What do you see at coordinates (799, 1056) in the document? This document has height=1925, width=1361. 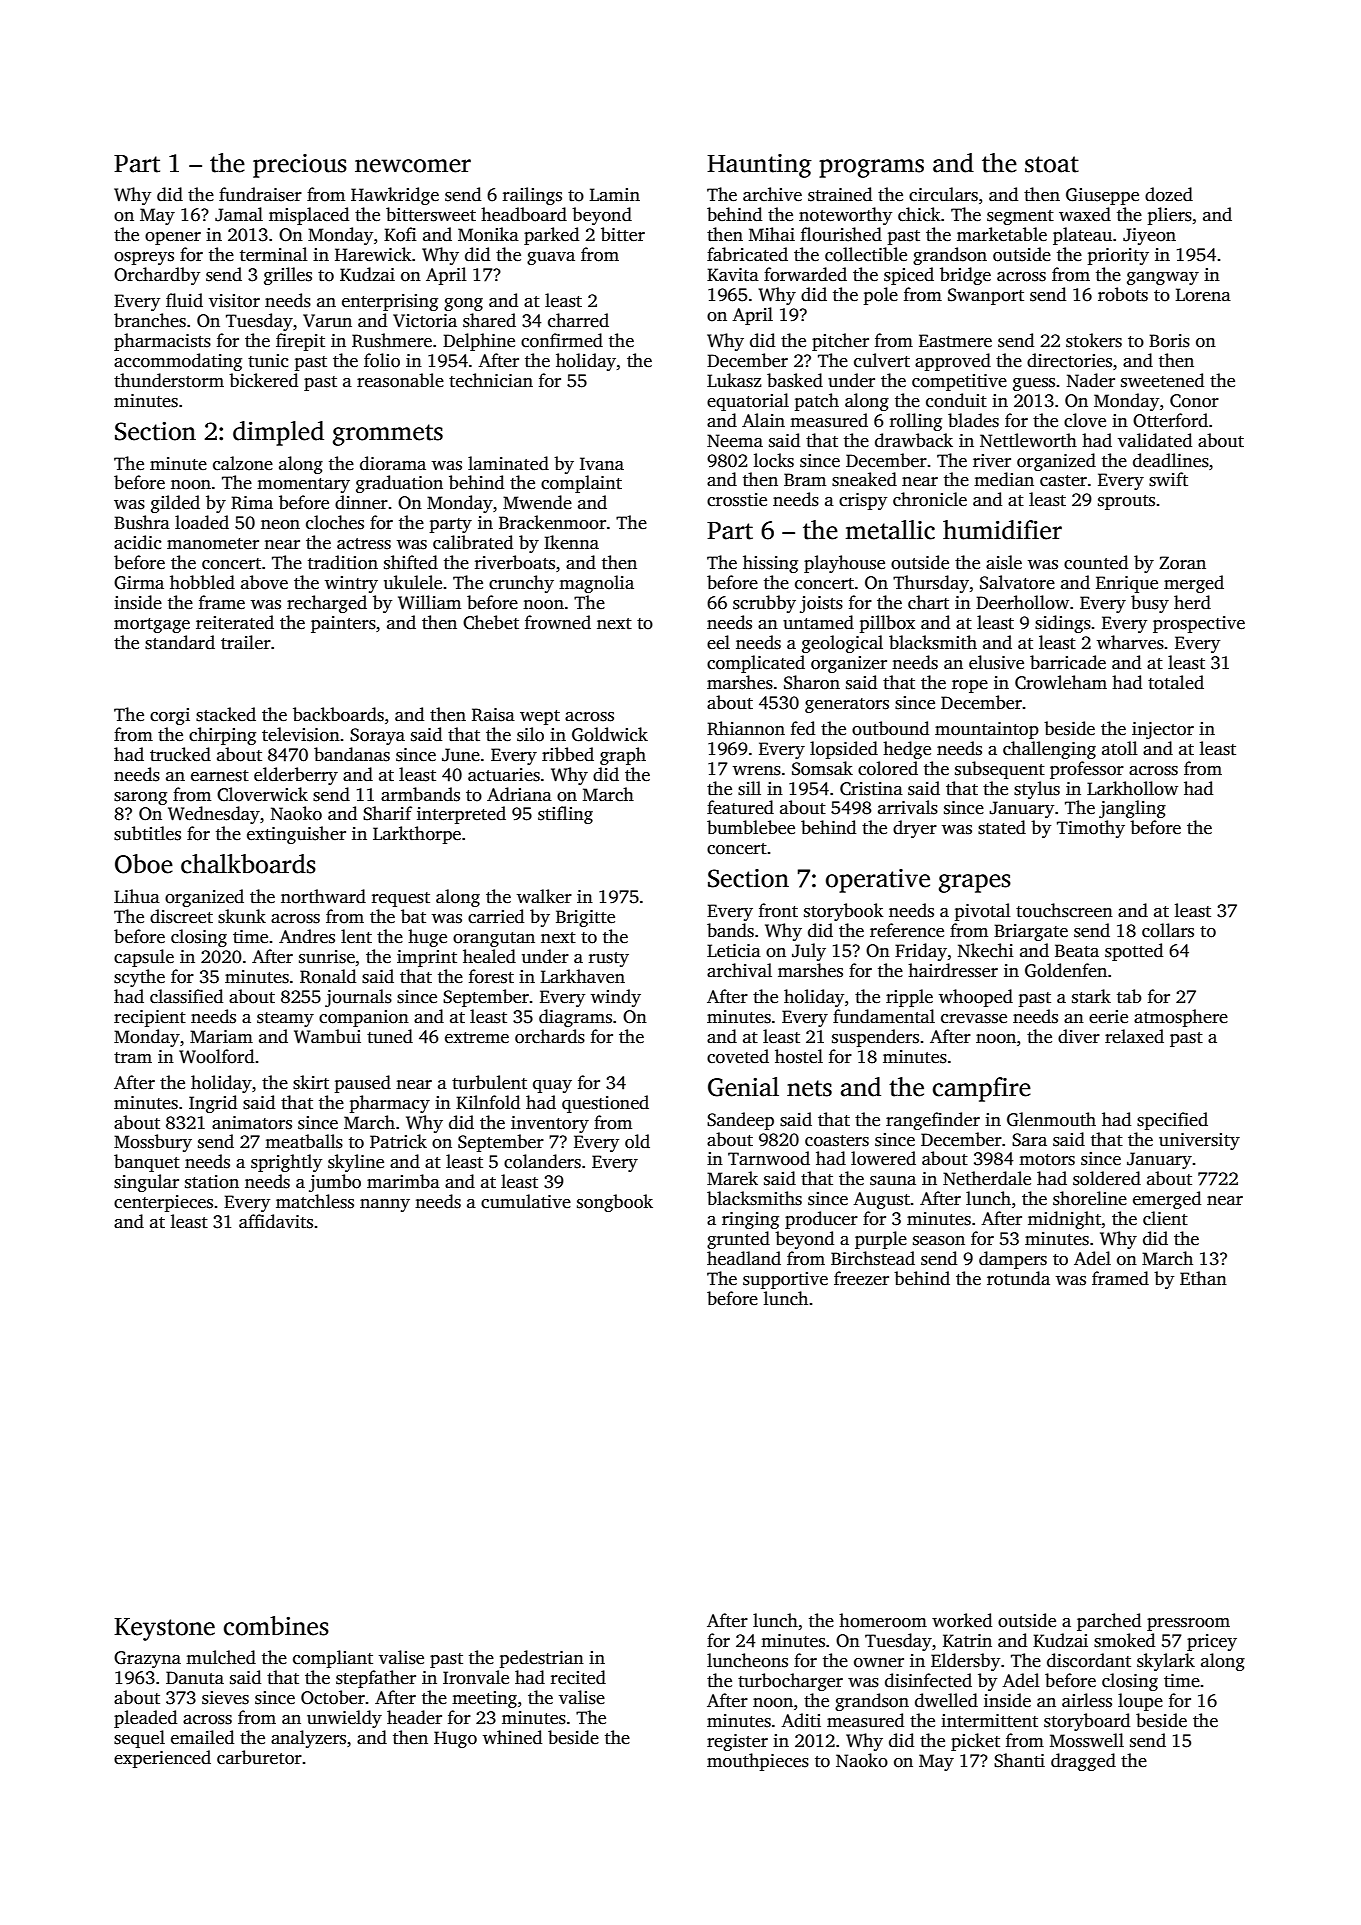 I see `hostel` at bounding box center [799, 1056].
